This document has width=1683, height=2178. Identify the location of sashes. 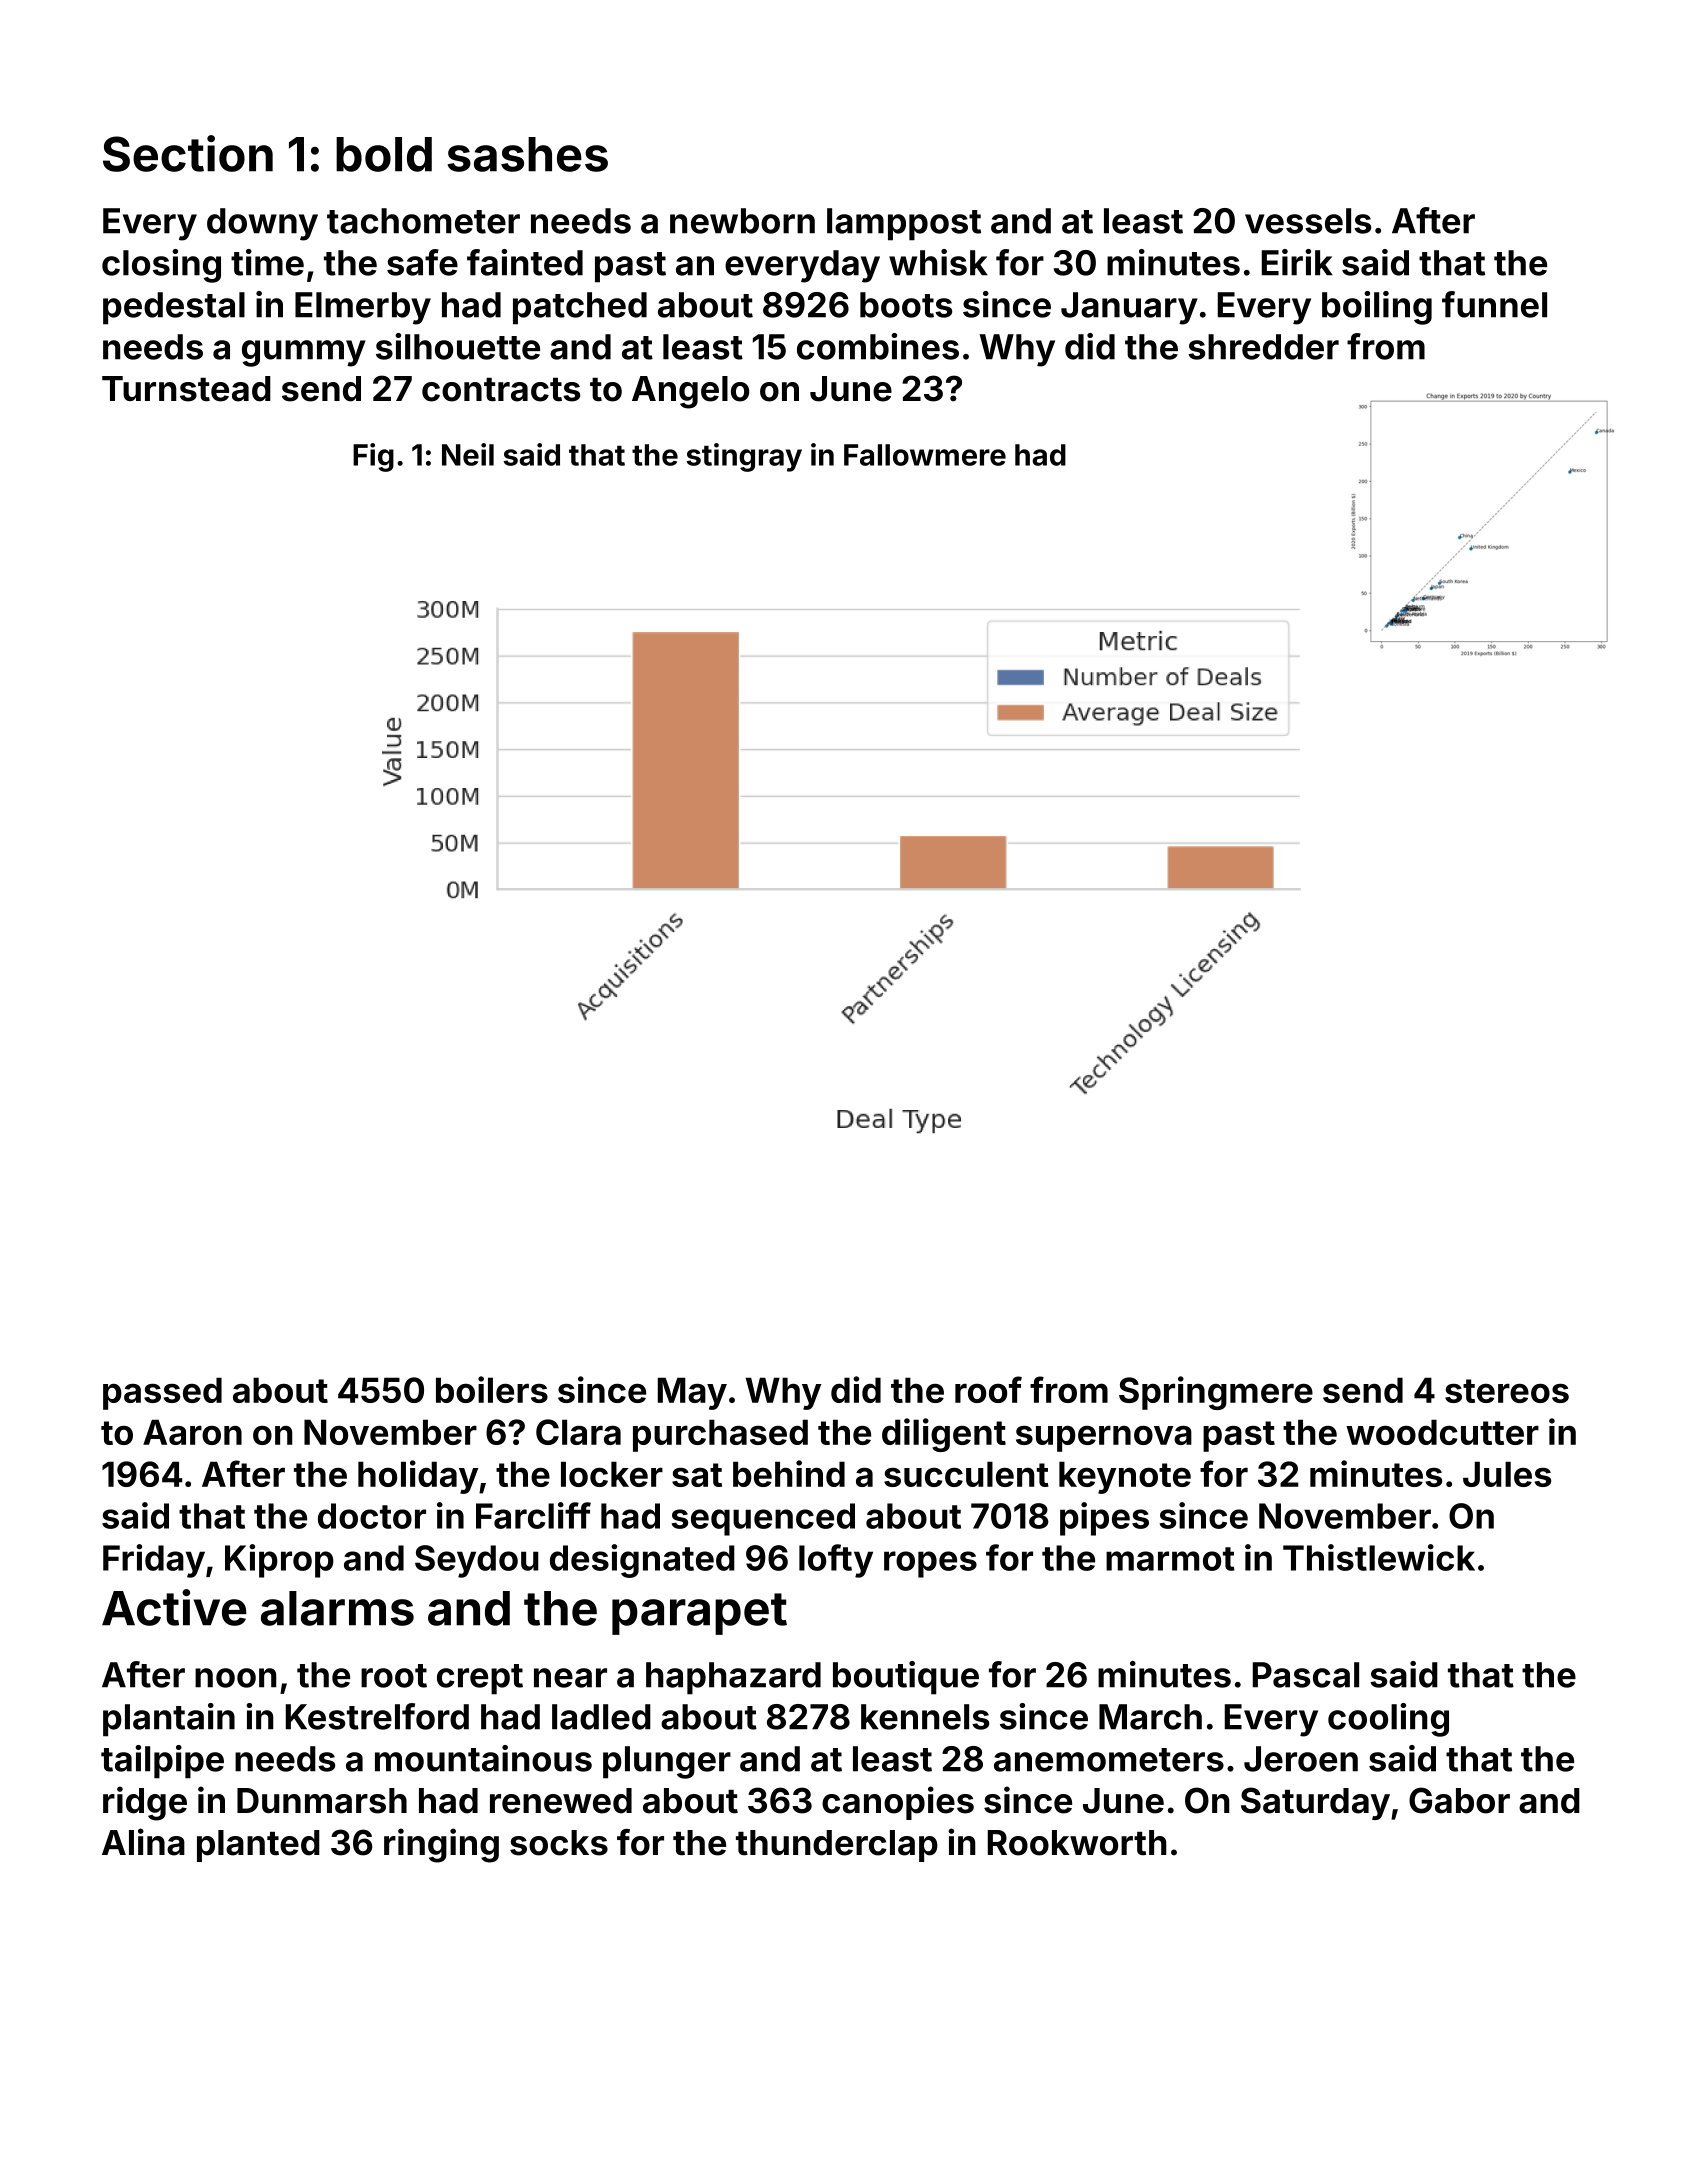
(527, 154).
